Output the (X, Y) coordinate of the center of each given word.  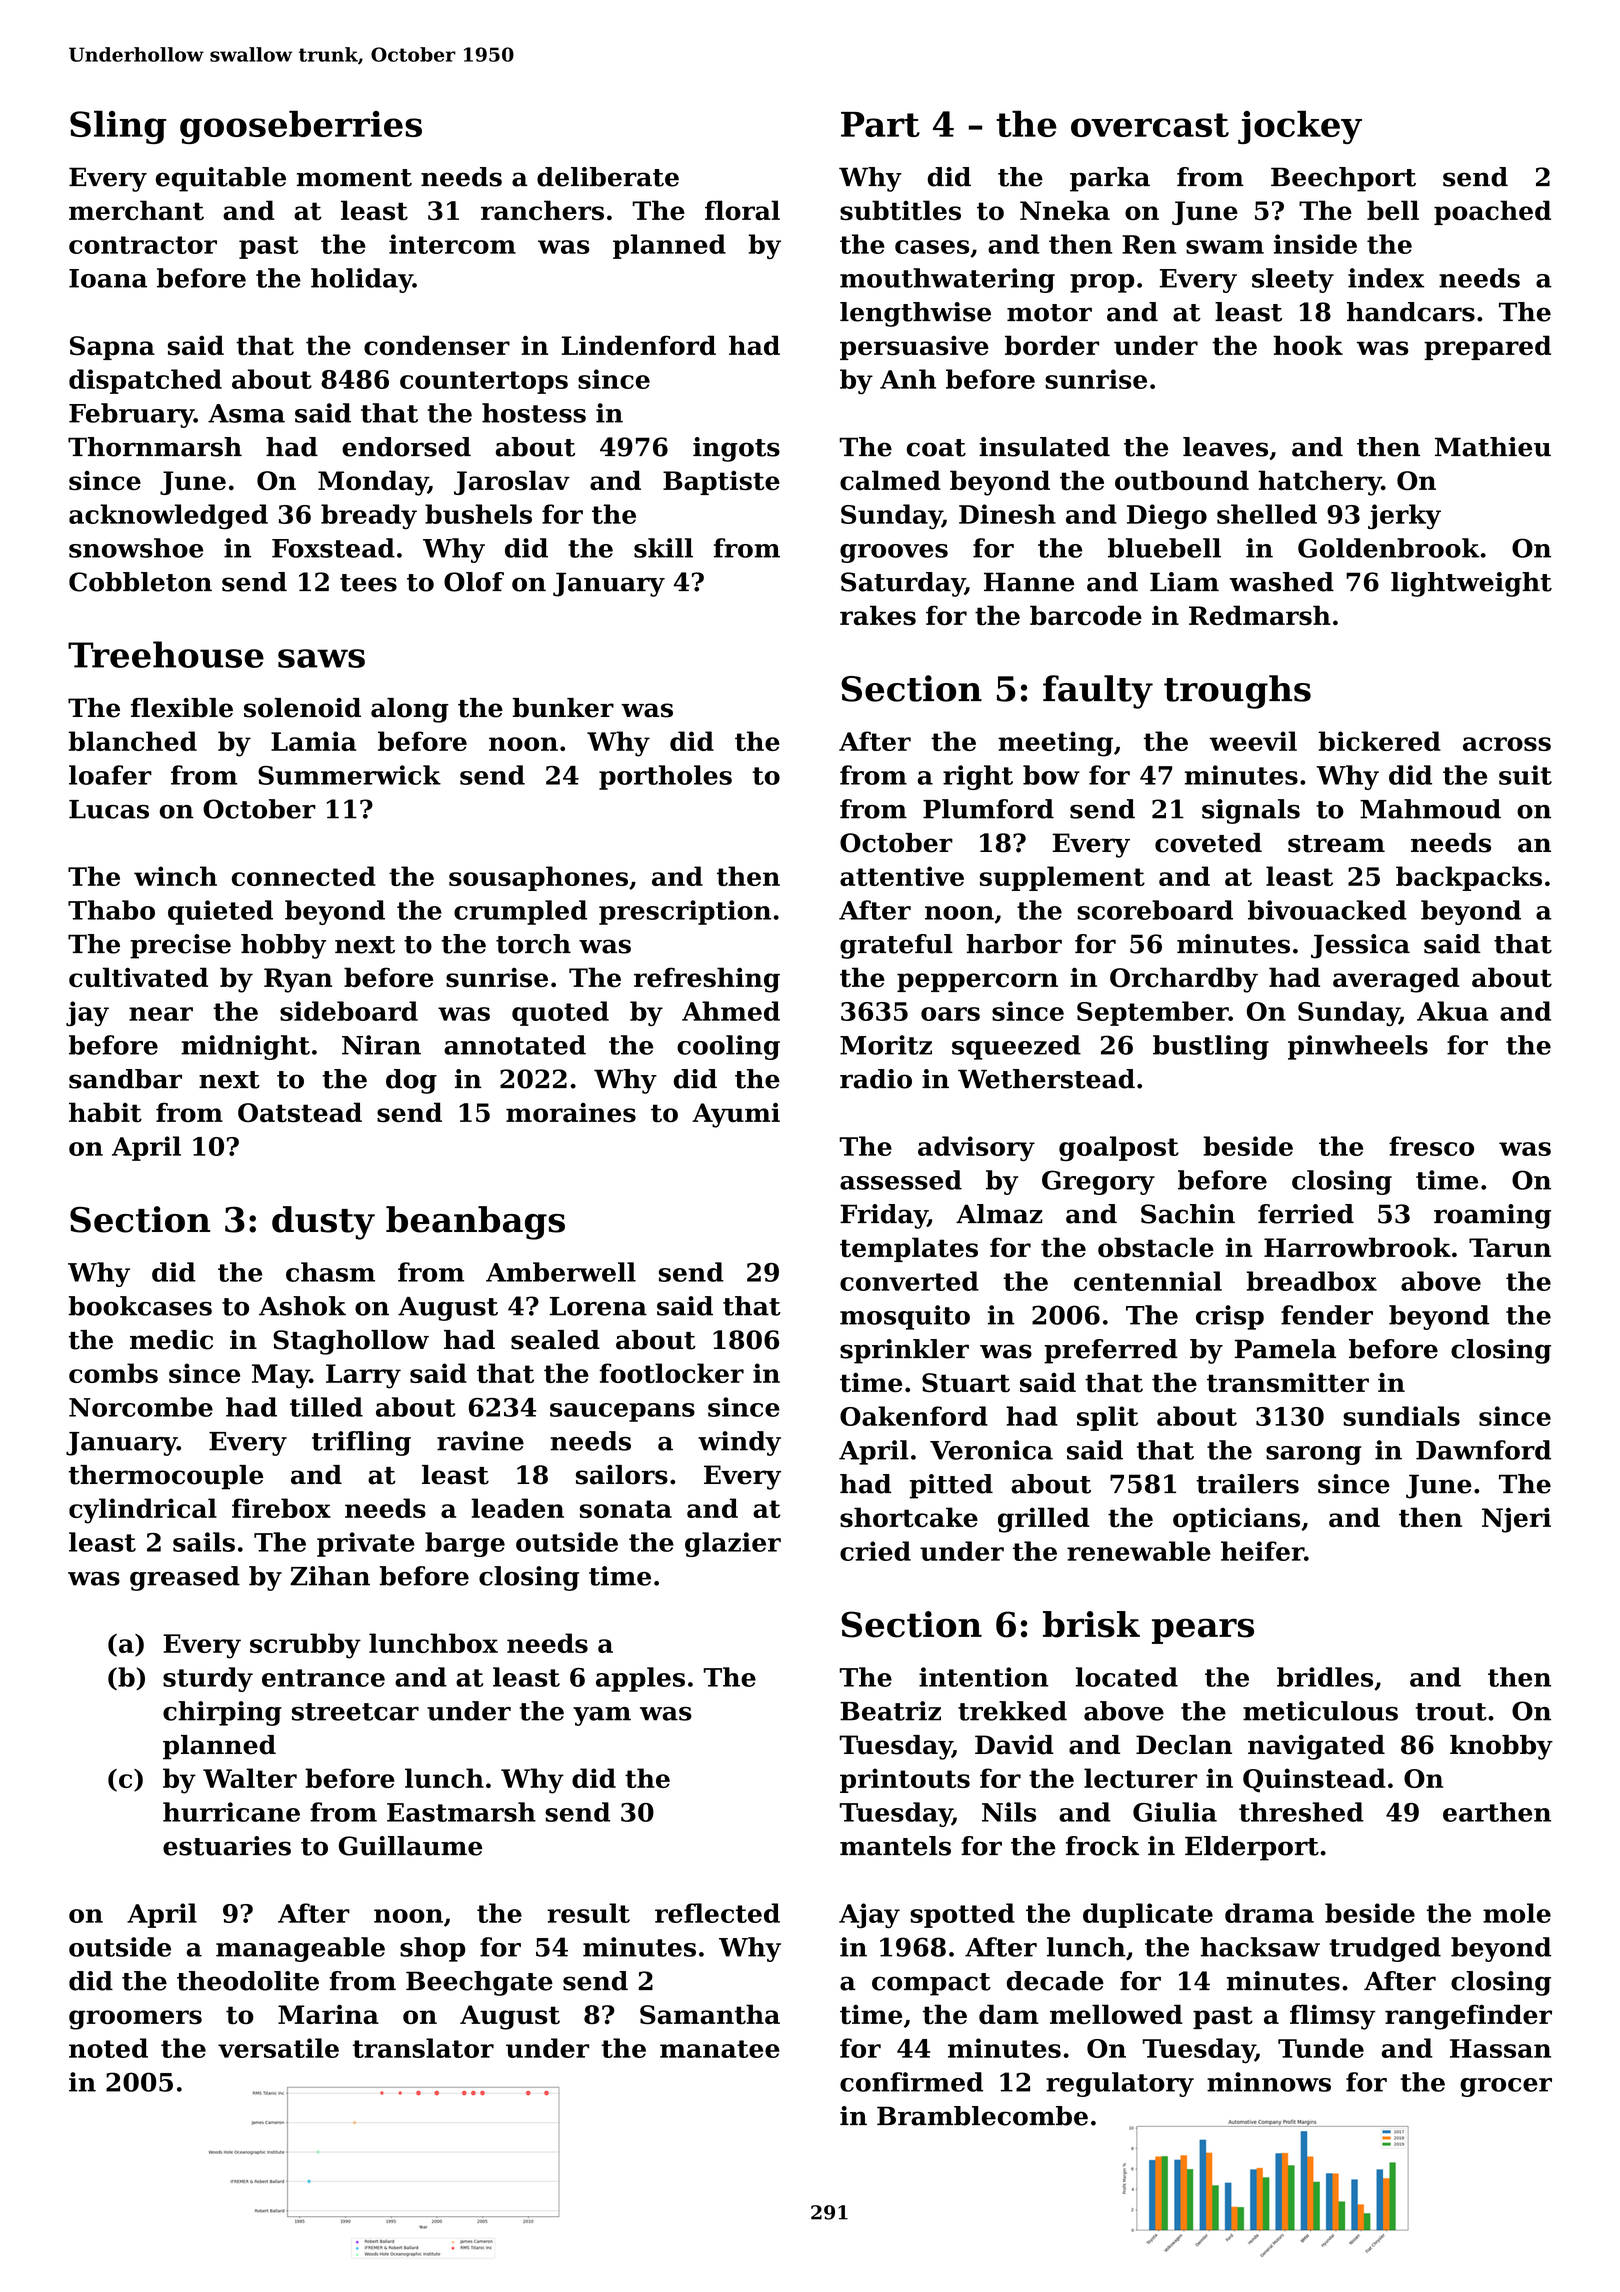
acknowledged (168, 516)
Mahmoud (1430, 809)
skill (663, 548)
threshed (1301, 1812)
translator (423, 2048)
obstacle (1156, 1247)
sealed (555, 1340)
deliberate (608, 177)
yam (602, 1716)
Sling (118, 127)
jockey (1300, 127)
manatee (720, 2049)
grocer (1506, 2087)
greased (185, 1578)
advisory (976, 1148)
